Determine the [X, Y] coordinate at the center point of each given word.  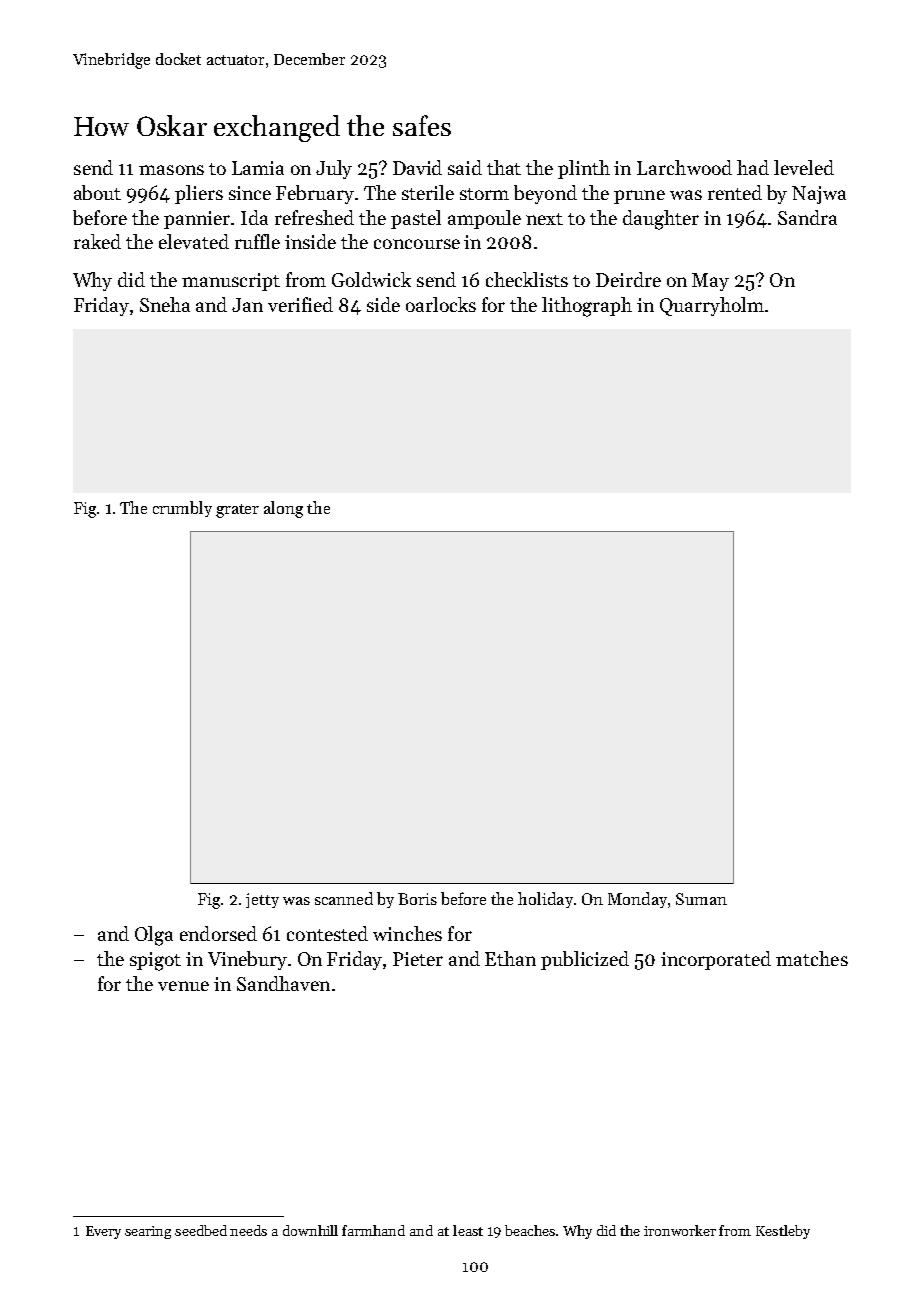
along [283, 509]
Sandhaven [283, 983]
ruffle [257, 241]
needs [248, 1230]
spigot [155, 961]
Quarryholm [712, 306]
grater [237, 511]
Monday [637, 900]
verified [300, 304]
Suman [701, 899]
